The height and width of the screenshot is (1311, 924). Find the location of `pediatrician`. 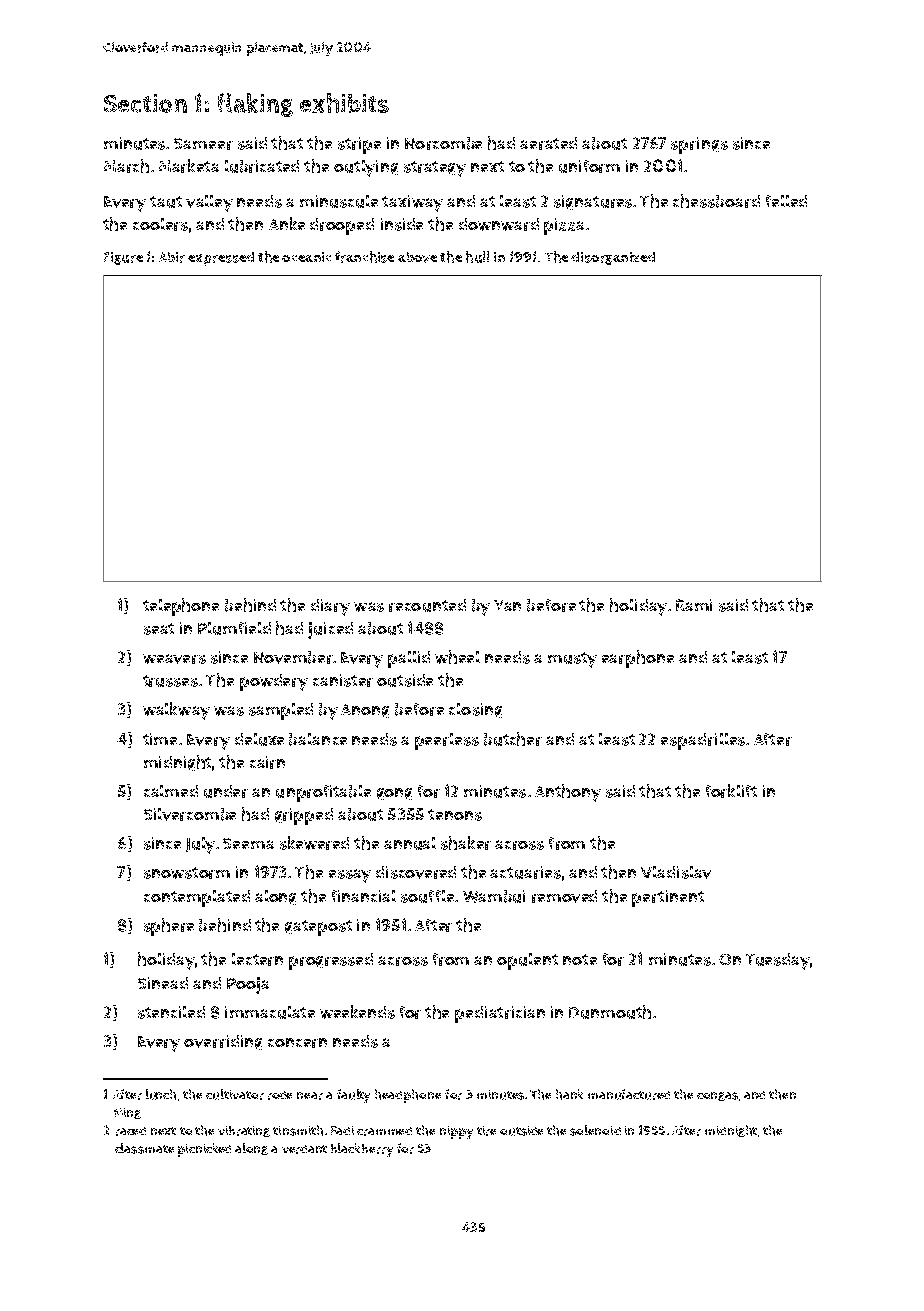

pediatrician is located at coordinates (500, 1014).
